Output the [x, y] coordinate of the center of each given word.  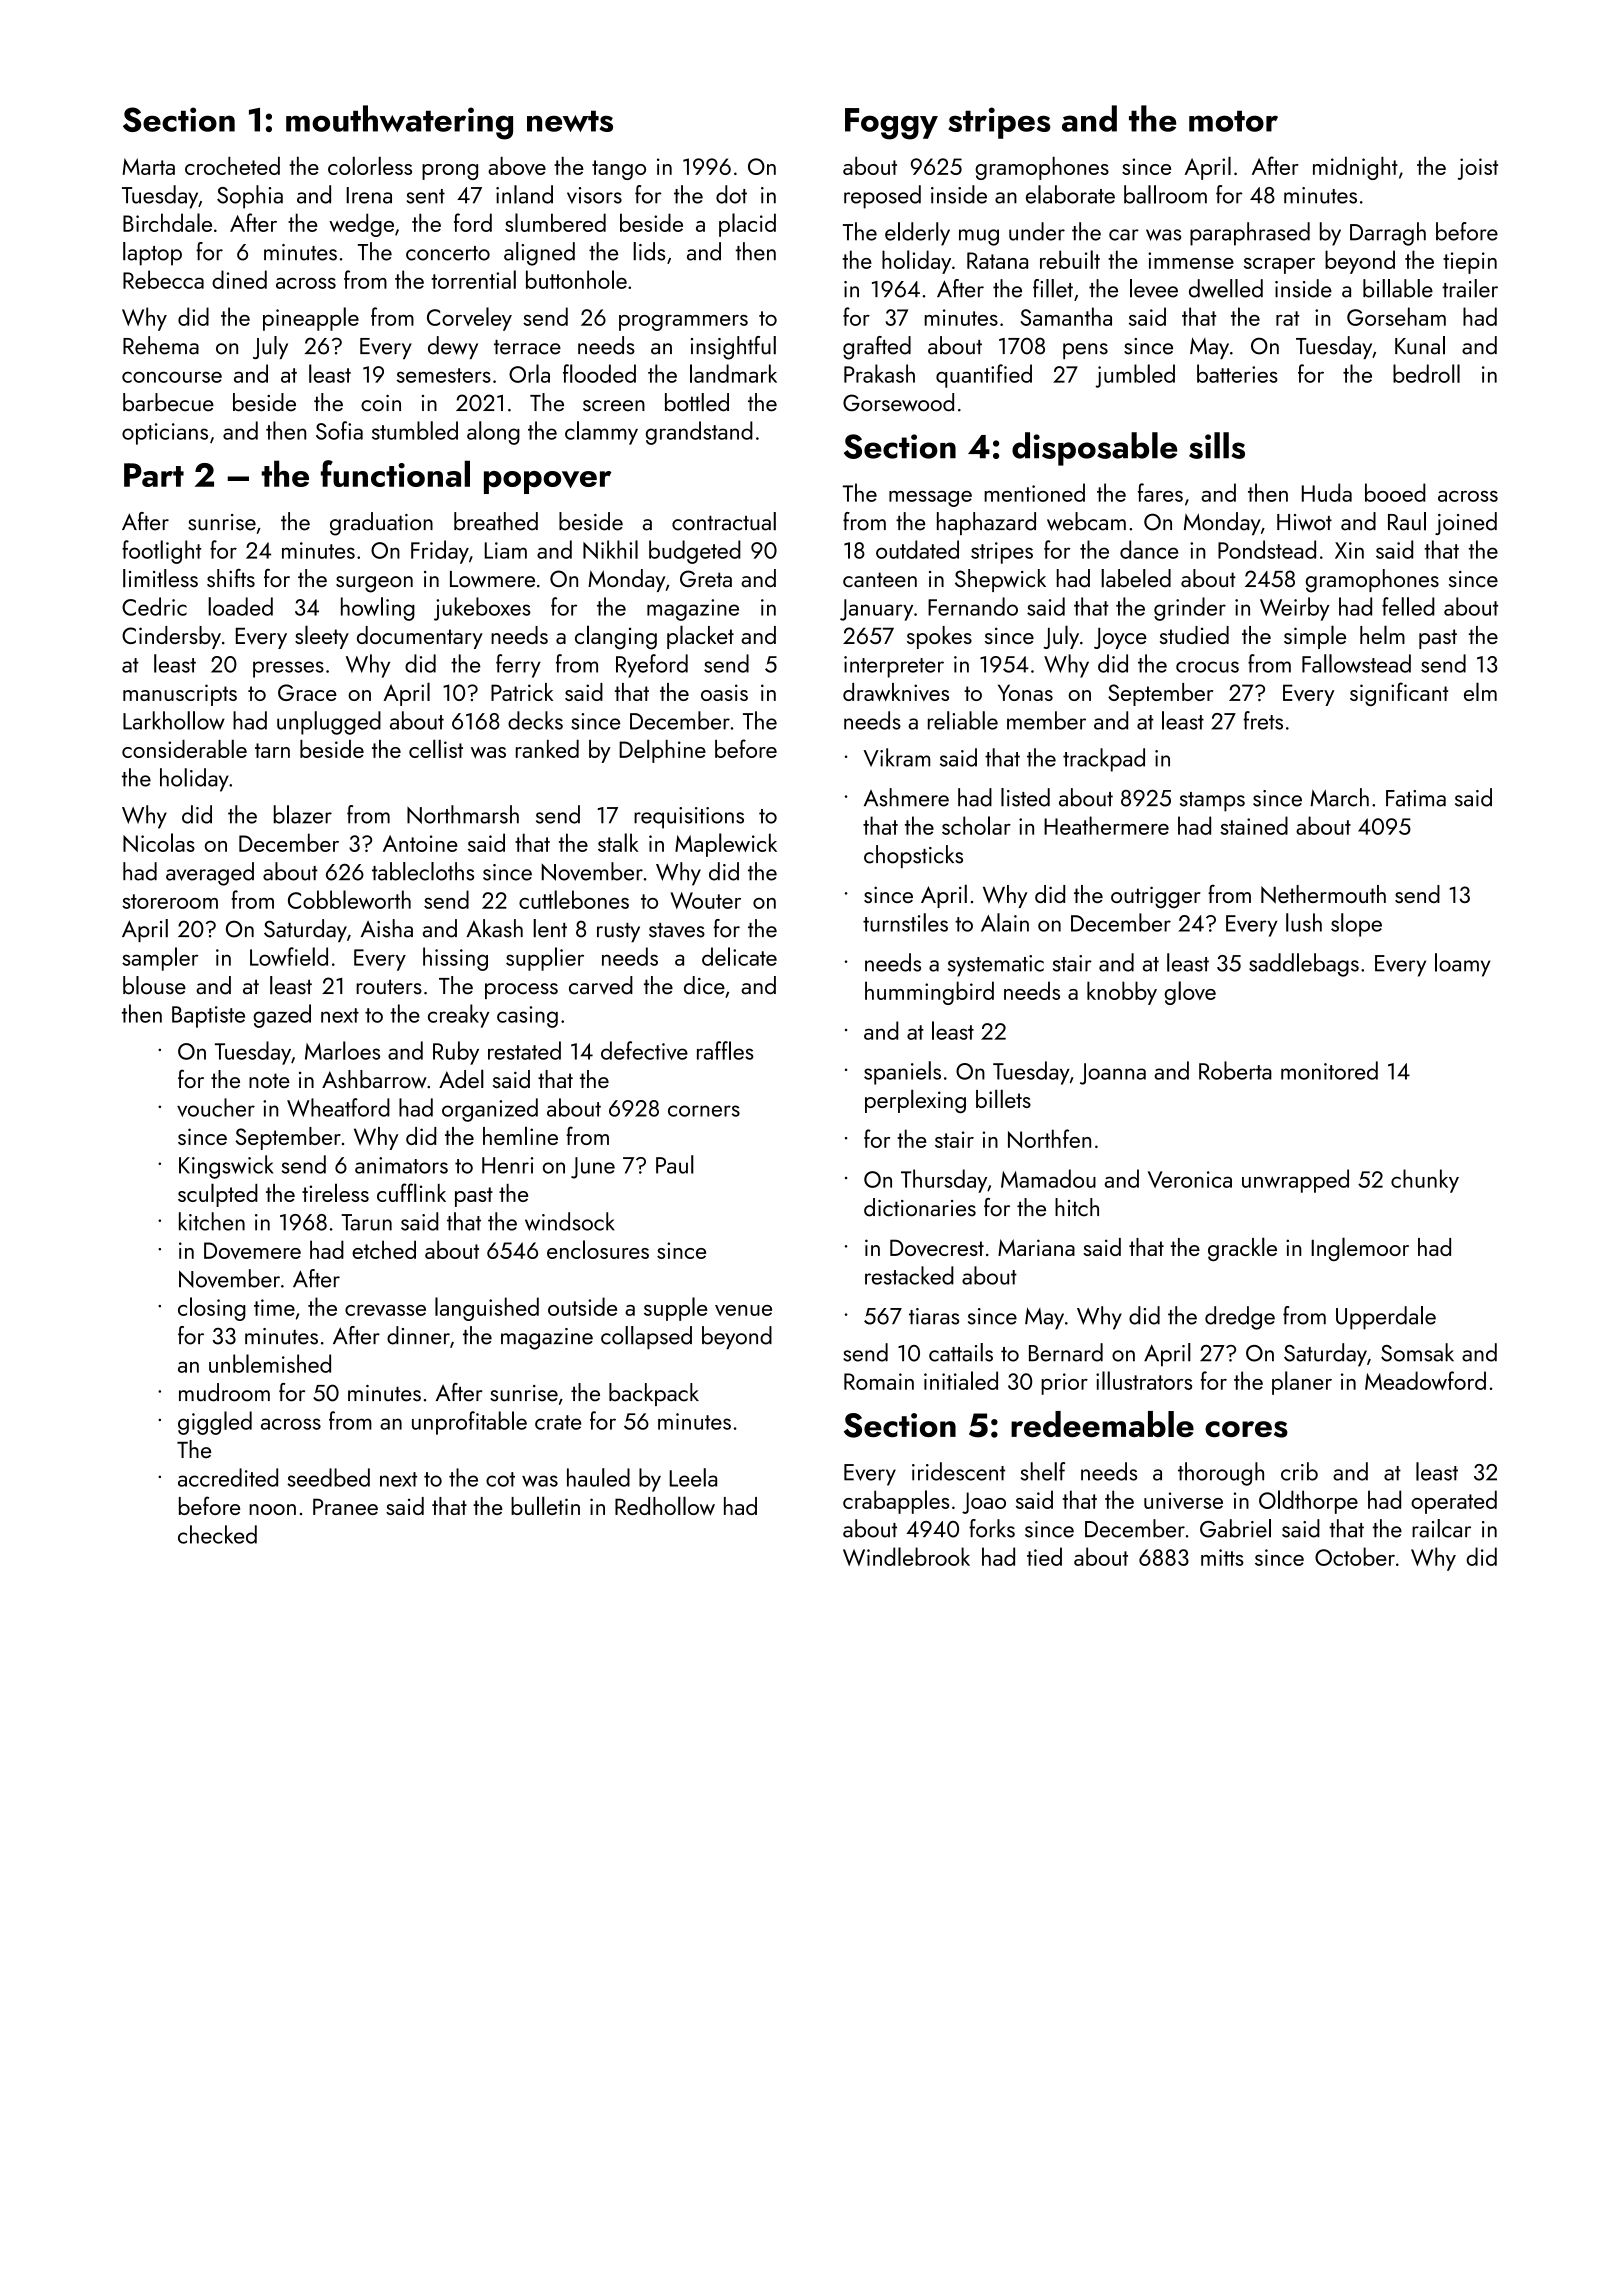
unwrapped [1295, 1181]
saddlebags [1304, 965]
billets [1003, 1098]
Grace [307, 692]
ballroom [1165, 194]
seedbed [328, 1477]
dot [731, 194]
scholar [976, 825]
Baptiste [208, 1017]
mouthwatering [399, 122]
